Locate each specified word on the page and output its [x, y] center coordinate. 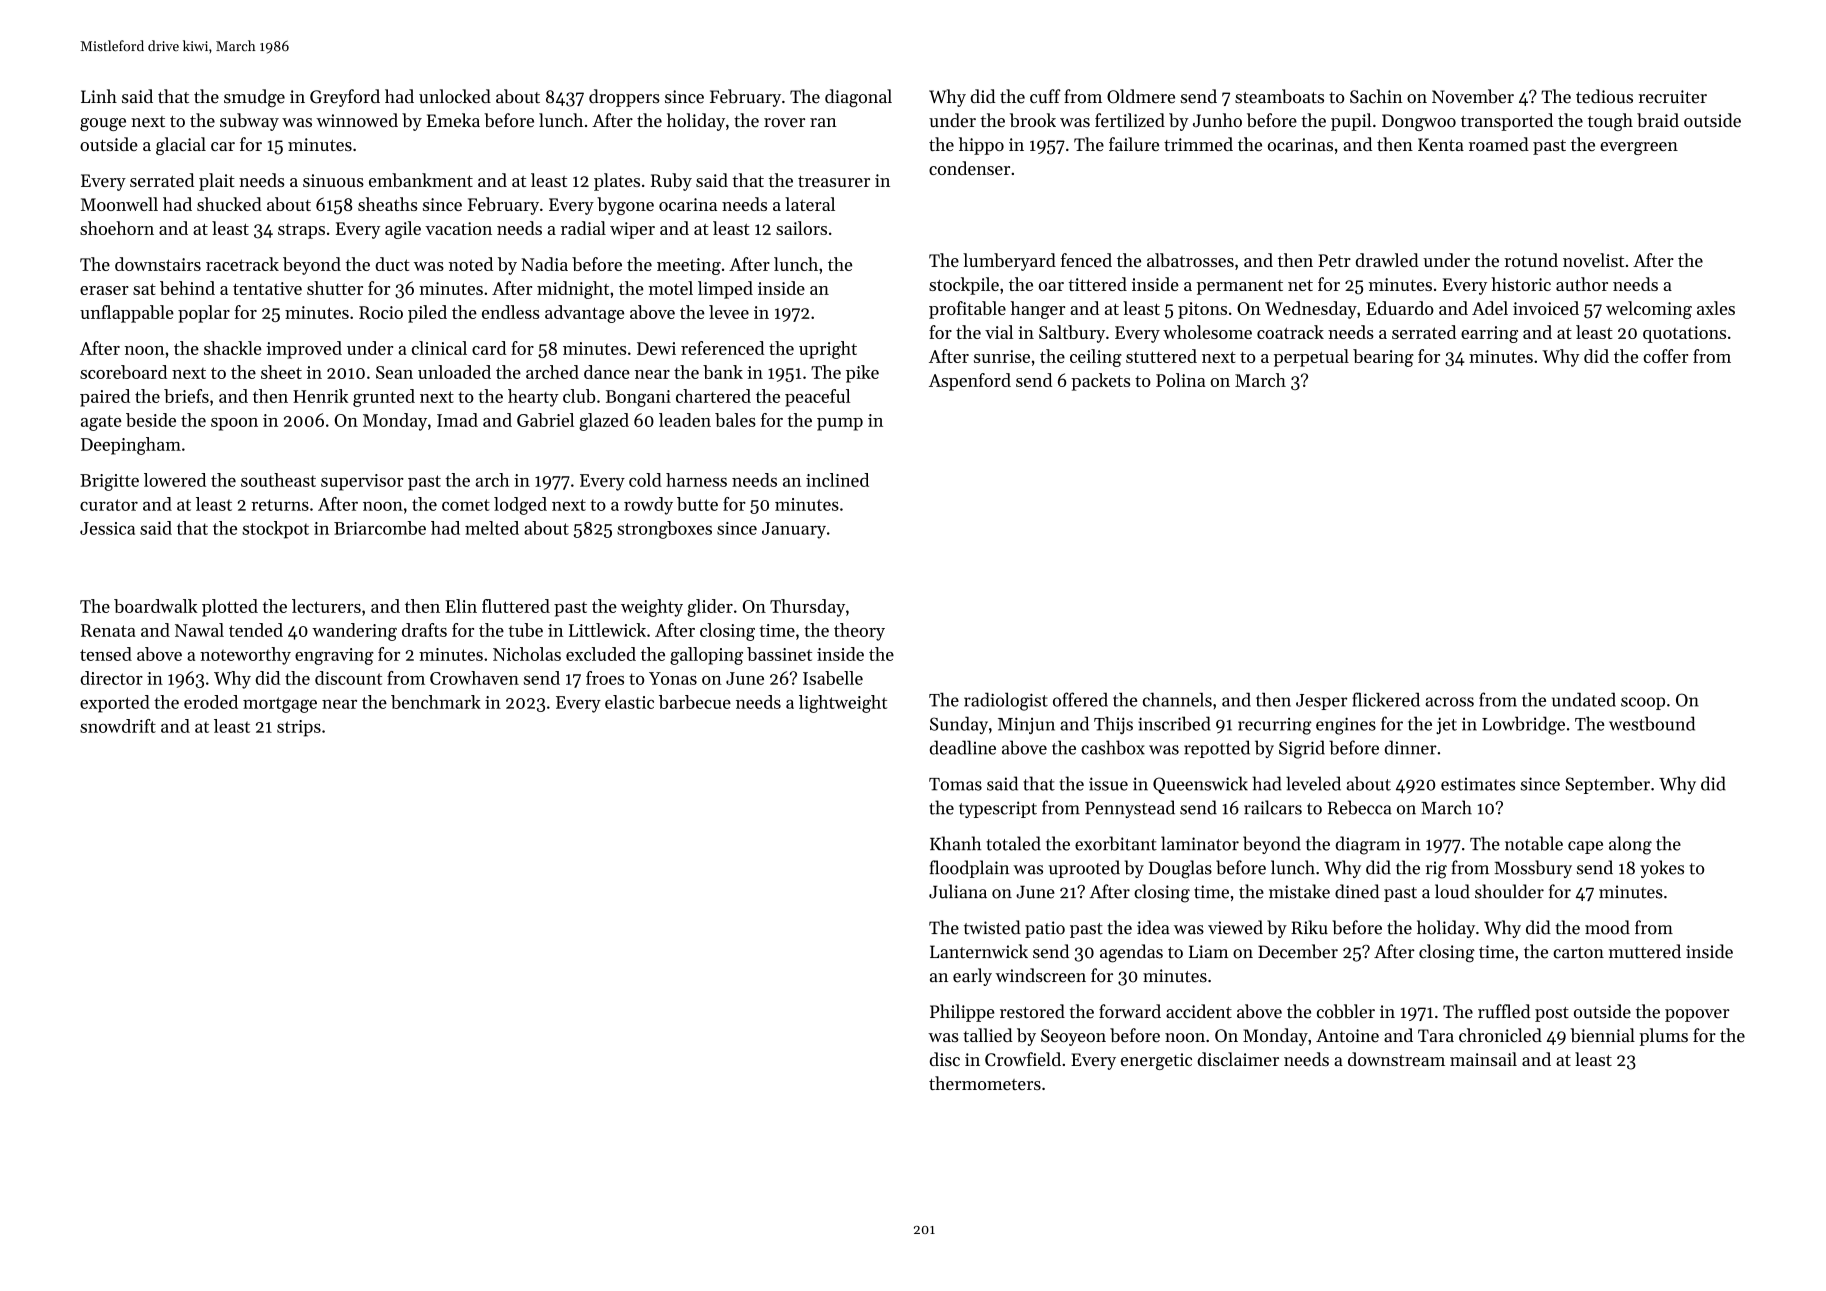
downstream [1396, 1059]
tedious [1604, 96]
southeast [278, 480]
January [794, 530]
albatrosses [1190, 260]
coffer [1665, 356]
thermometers [985, 1083]
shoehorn [117, 228]
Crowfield [1023, 1059]
